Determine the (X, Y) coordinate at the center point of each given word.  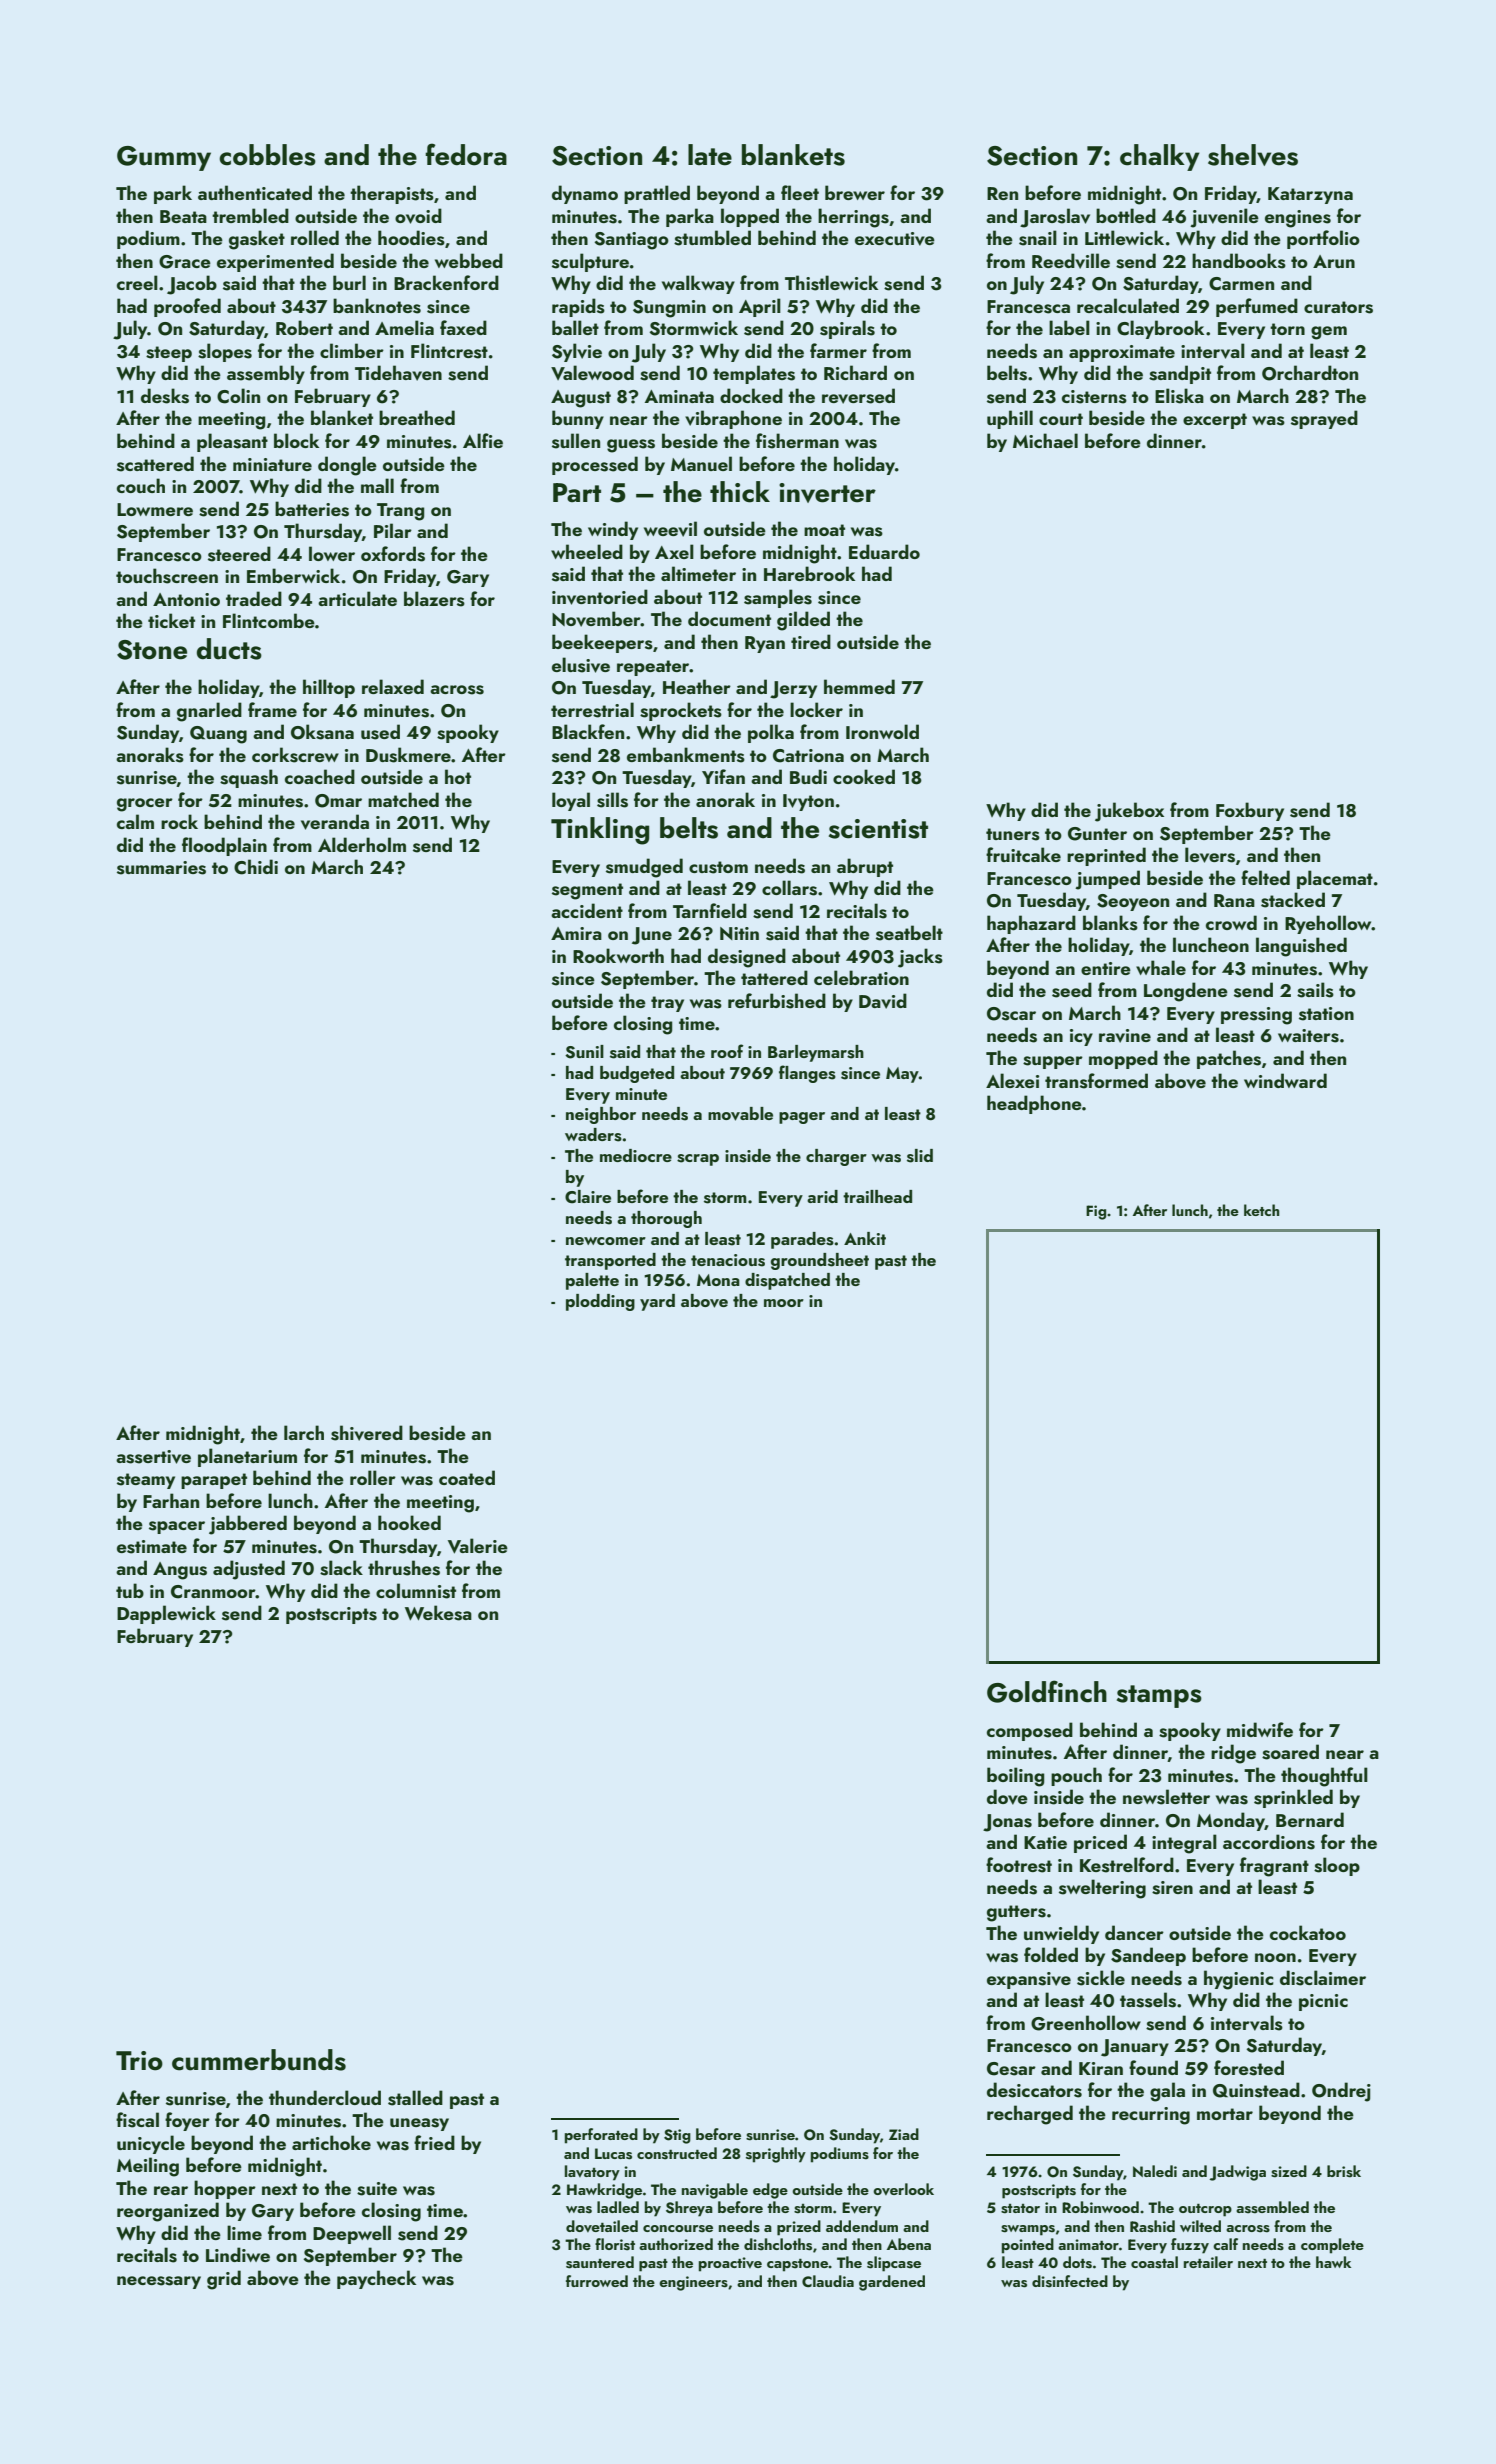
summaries (161, 868)
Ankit (865, 1238)
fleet (800, 192)
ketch (1261, 1210)
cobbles (267, 155)
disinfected (1070, 2281)
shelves (1253, 155)
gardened (892, 2283)
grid (224, 2280)
